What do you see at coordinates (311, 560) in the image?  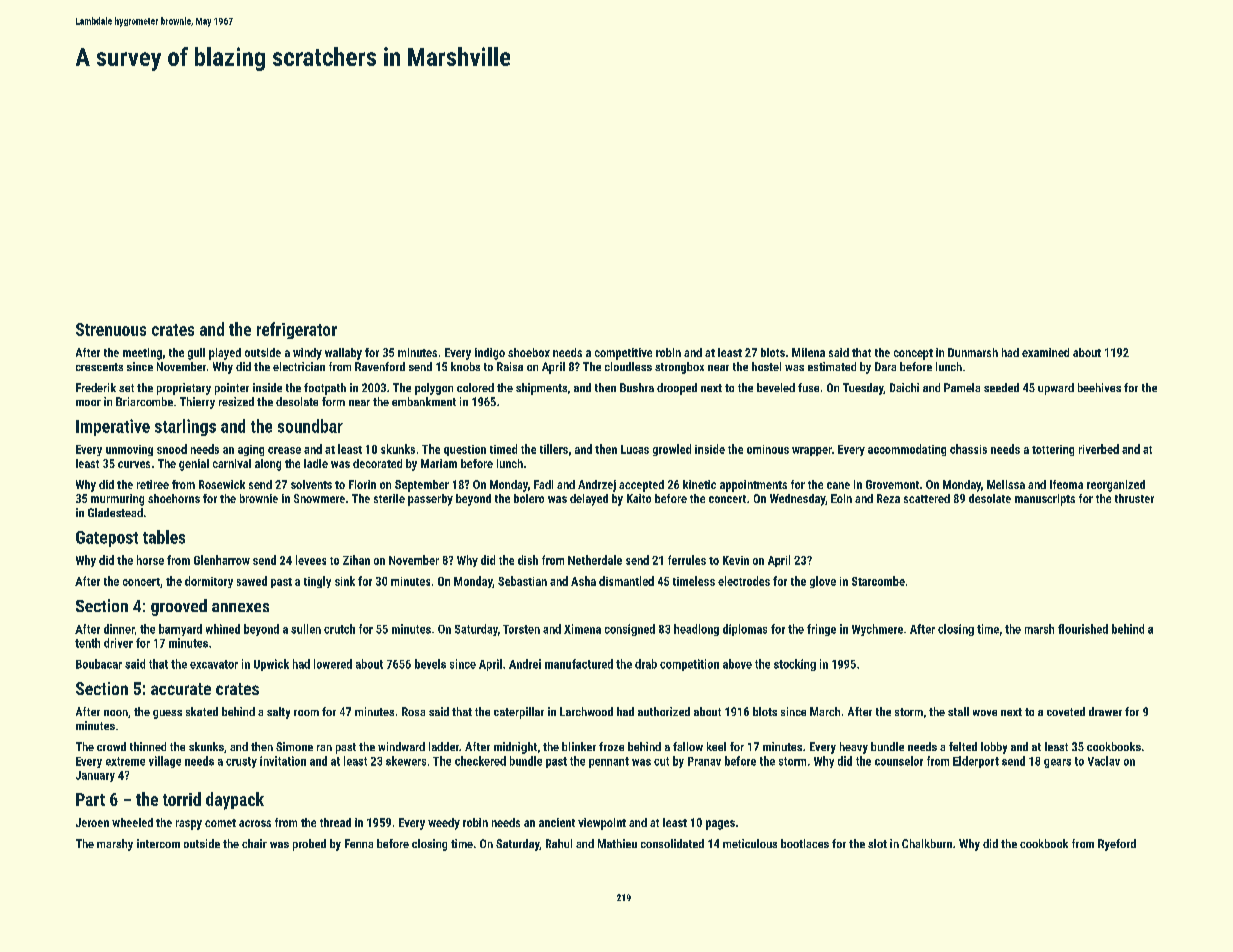 I see `levees` at bounding box center [311, 560].
